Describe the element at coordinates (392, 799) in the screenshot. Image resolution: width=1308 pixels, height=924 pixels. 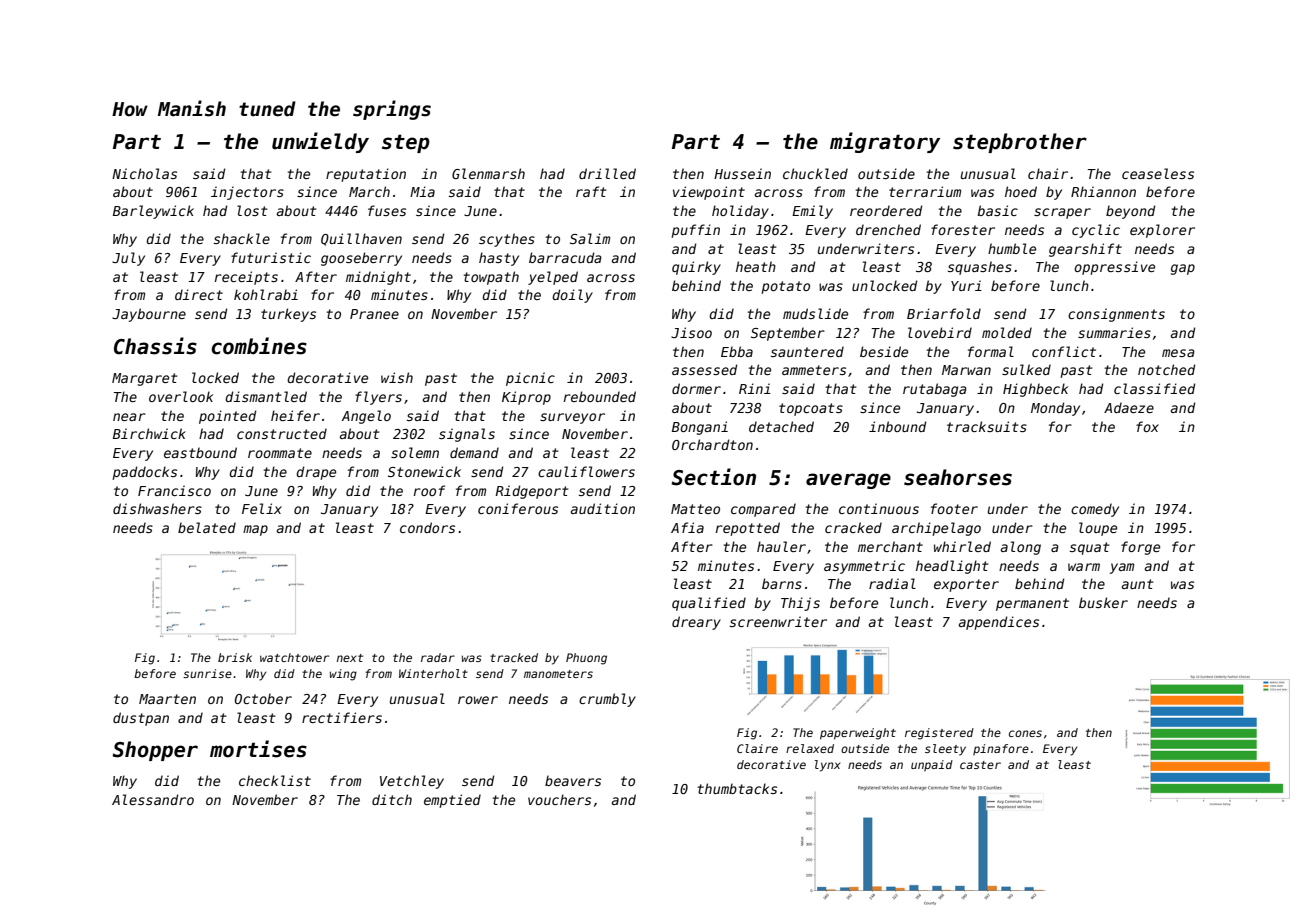
I see `ditch` at that location.
